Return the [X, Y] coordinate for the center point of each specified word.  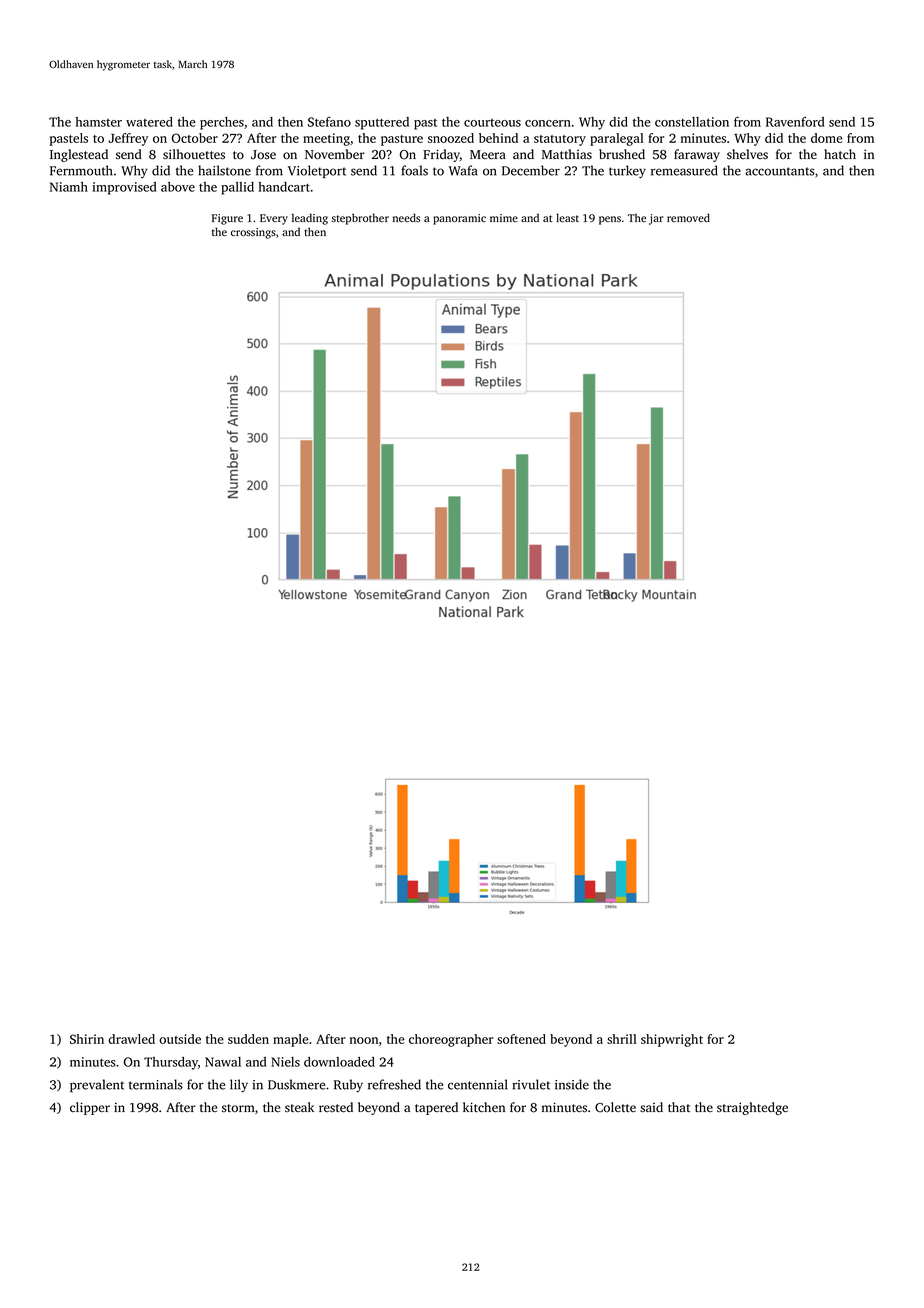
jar [656, 219]
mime [504, 218]
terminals [156, 1084]
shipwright [672, 1040]
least [567, 217]
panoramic [459, 219]
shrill [622, 1039]
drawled [131, 1039]
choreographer [451, 1040]
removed [688, 217]
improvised [124, 188]
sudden [248, 1039]
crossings [253, 233]
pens [610, 220]
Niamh [69, 187]
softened [521, 1039]
